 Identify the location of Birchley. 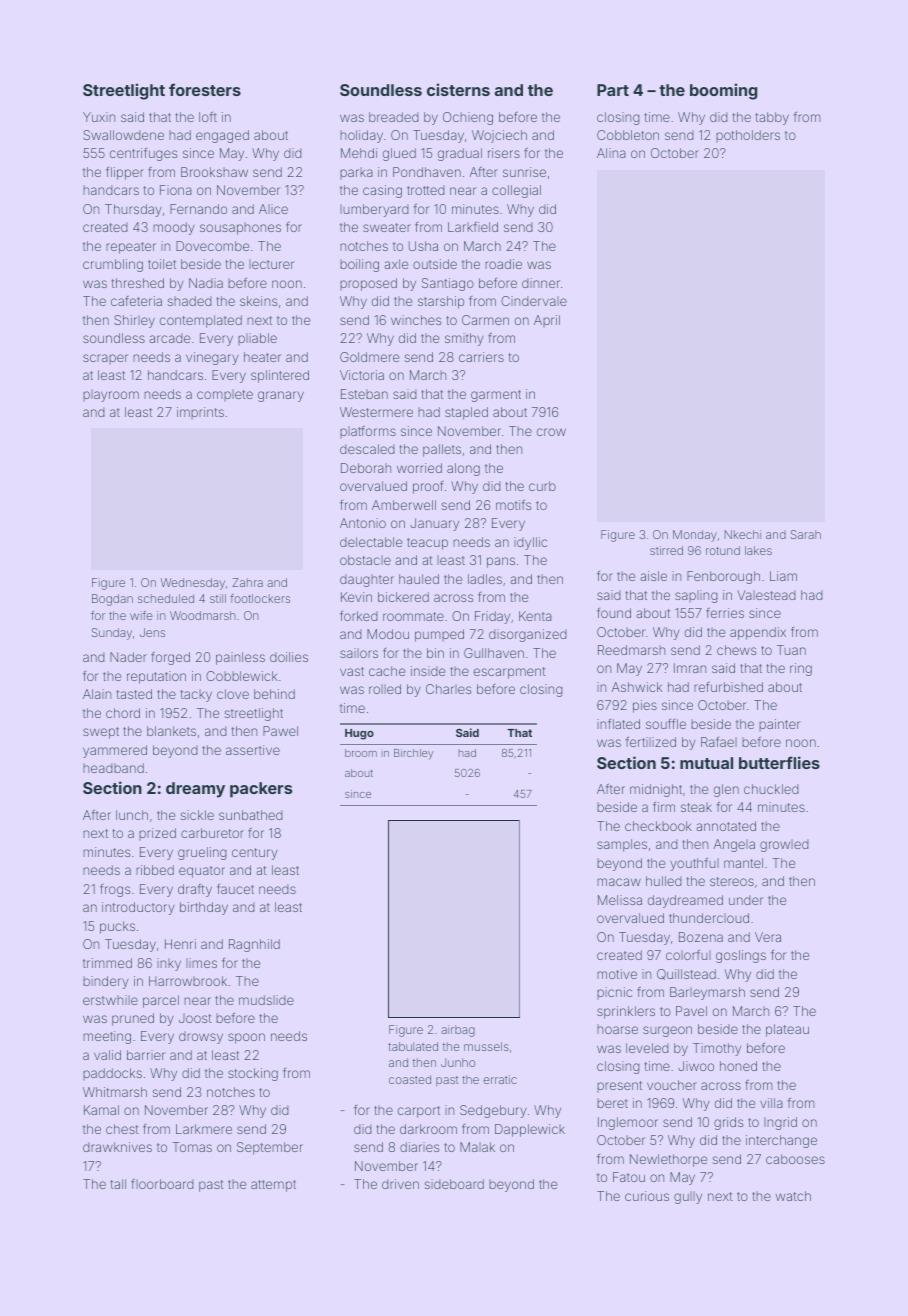
(413, 754).
